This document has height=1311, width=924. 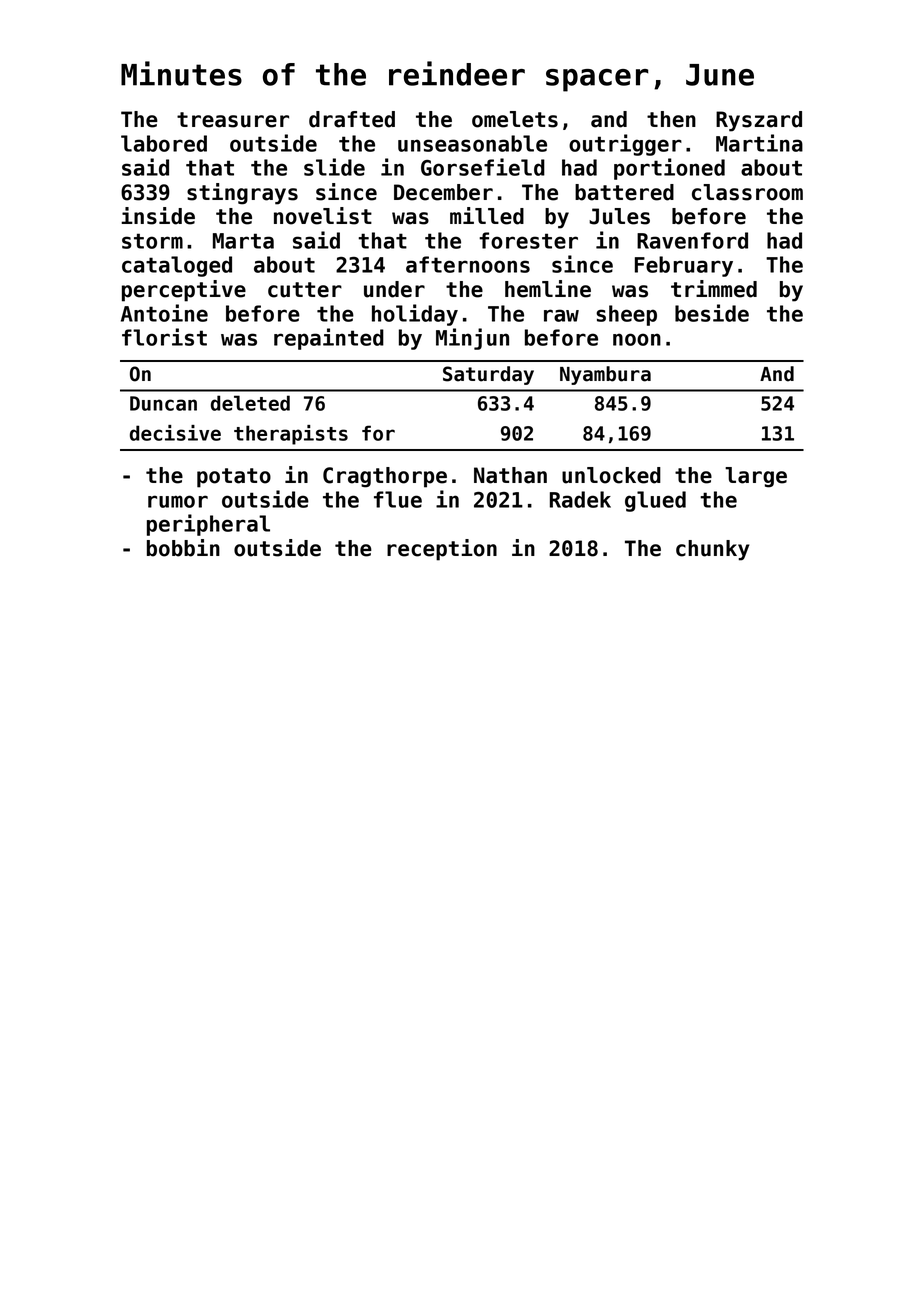 What do you see at coordinates (164, 143) in the document?
I see `labored` at bounding box center [164, 143].
